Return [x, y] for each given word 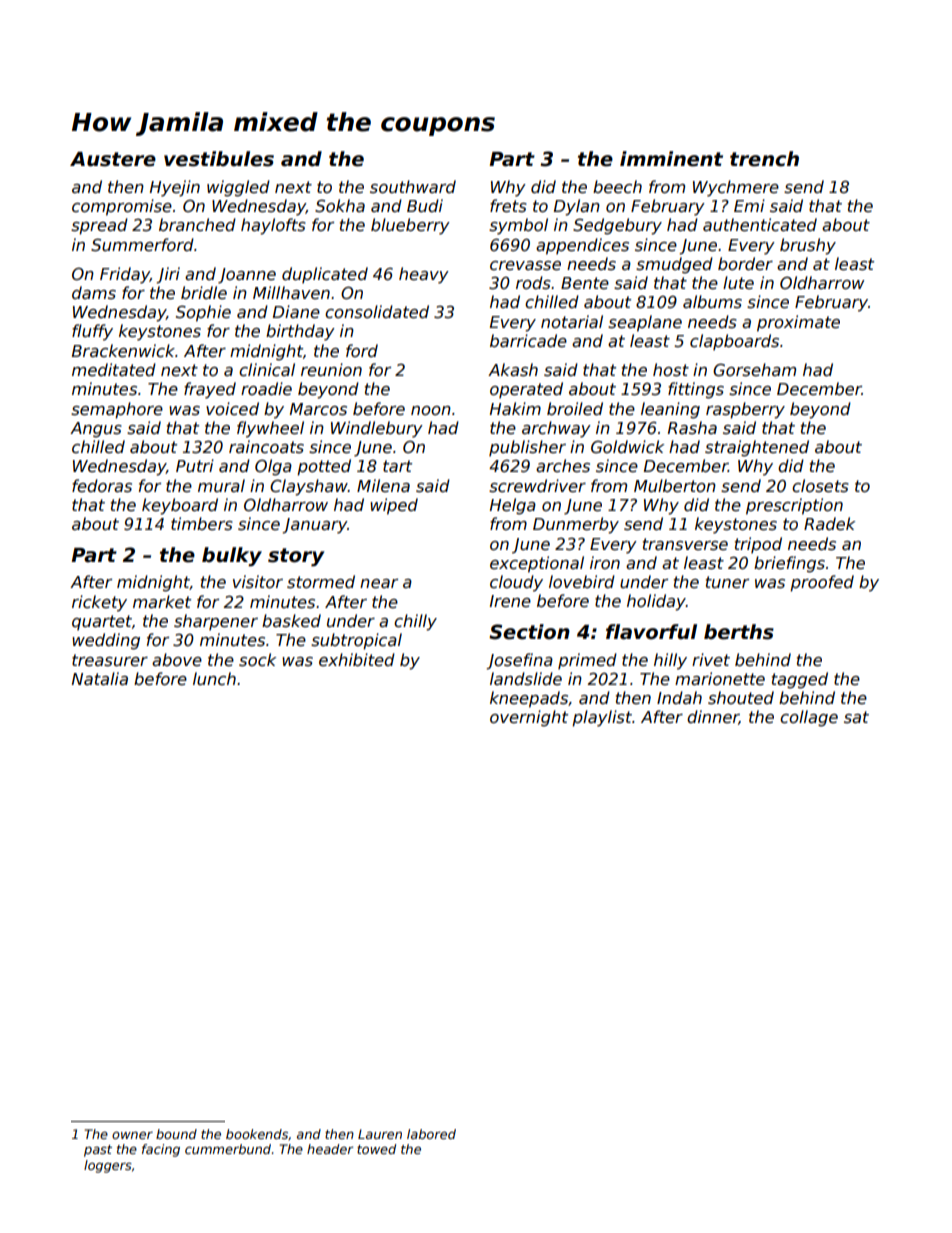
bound [176, 1134]
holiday [656, 602]
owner [132, 1135]
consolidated [377, 312]
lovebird [582, 581]
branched [197, 225]
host [671, 370]
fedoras [102, 486]
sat [856, 717]
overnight [529, 718]
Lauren [380, 1134]
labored [431, 1134]
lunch [214, 679]
